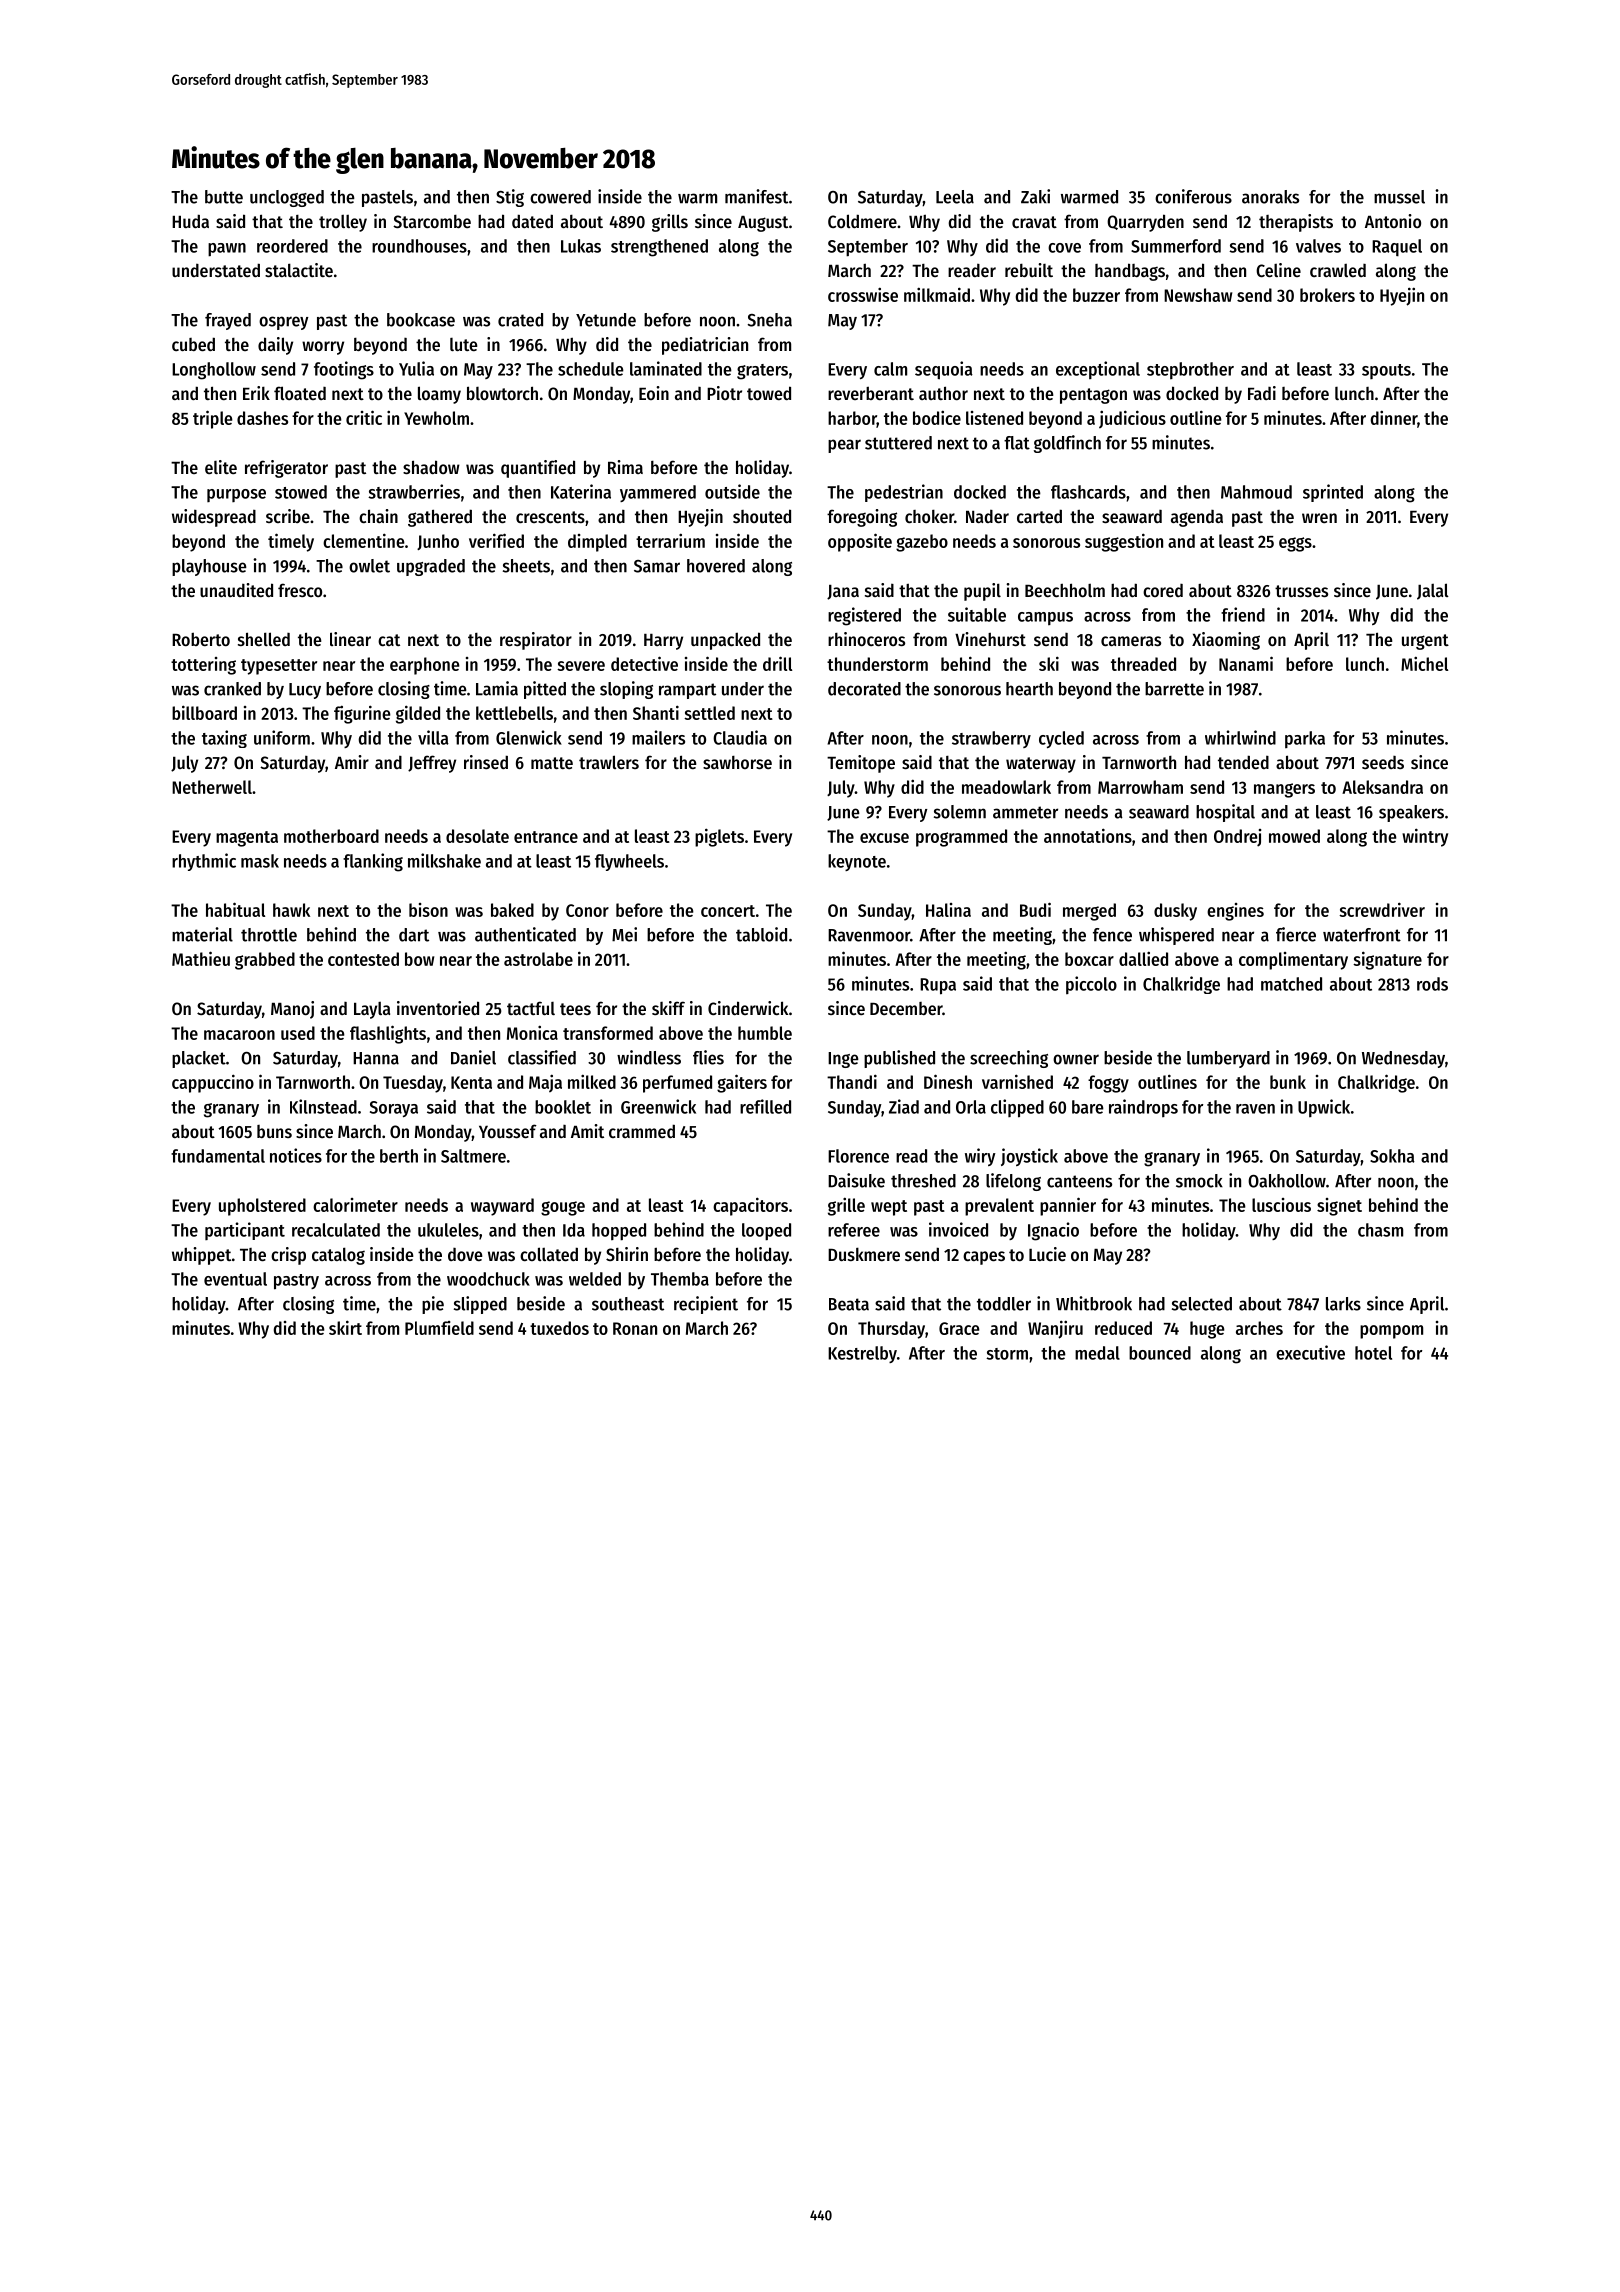  What do you see at coordinates (625, 467) in the screenshot?
I see `Rima` at bounding box center [625, 467].
